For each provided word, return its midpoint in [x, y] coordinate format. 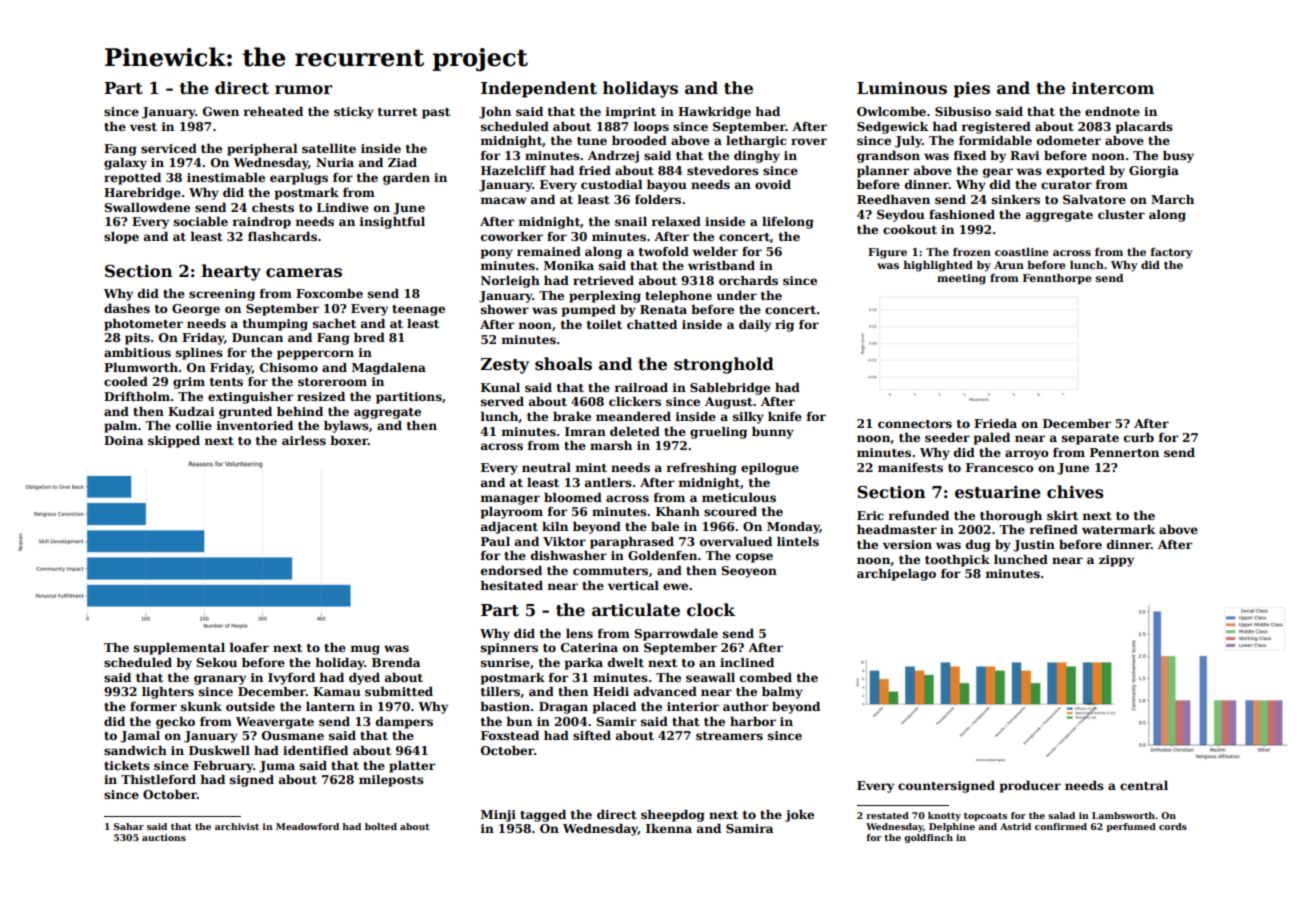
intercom [1113, 88]
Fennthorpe [1057, 279]
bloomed [573, 497]
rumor [303, 90]
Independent [539, 89]
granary [220, 680]
